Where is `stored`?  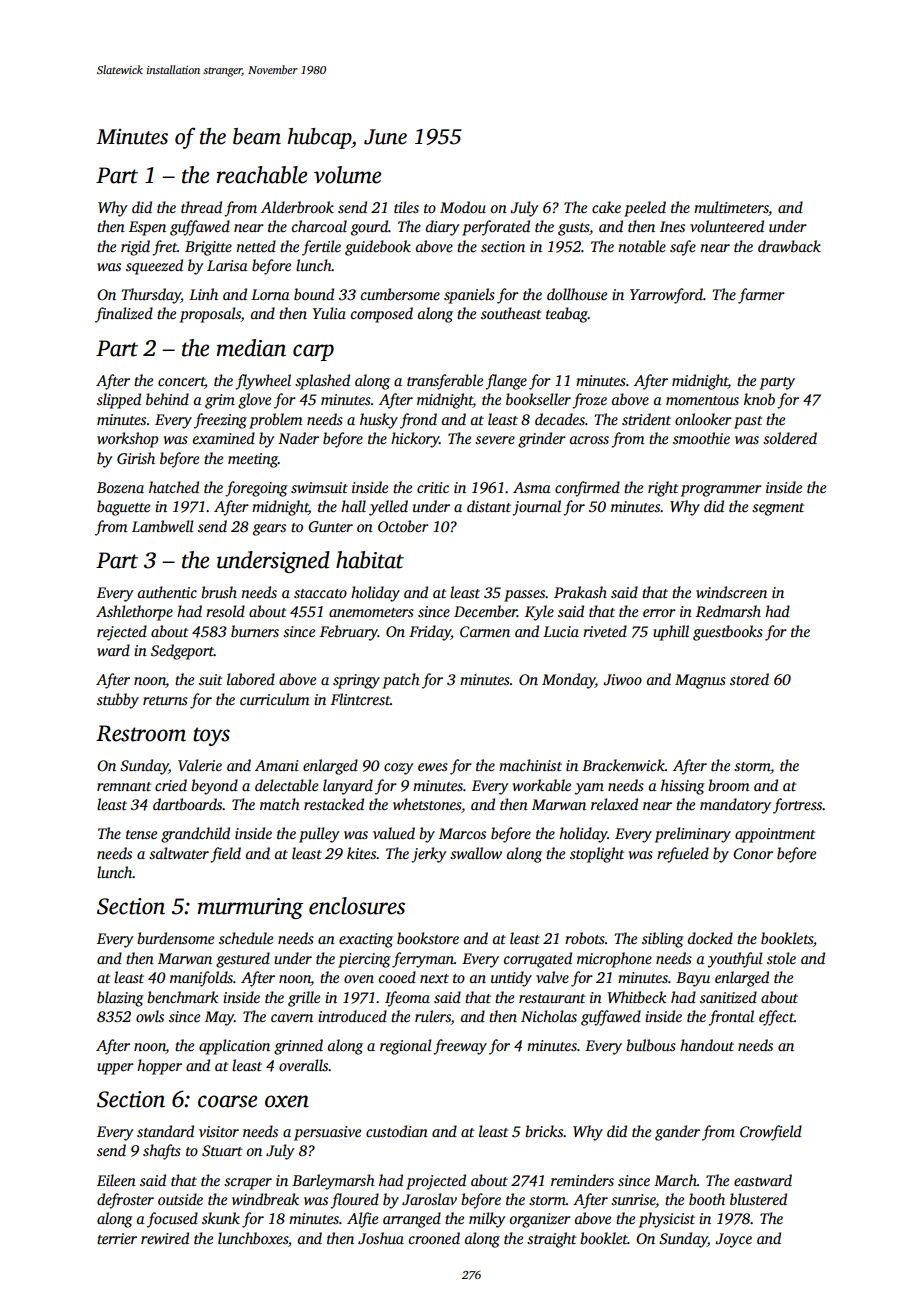
stored is located at coordinates (749, 679).
